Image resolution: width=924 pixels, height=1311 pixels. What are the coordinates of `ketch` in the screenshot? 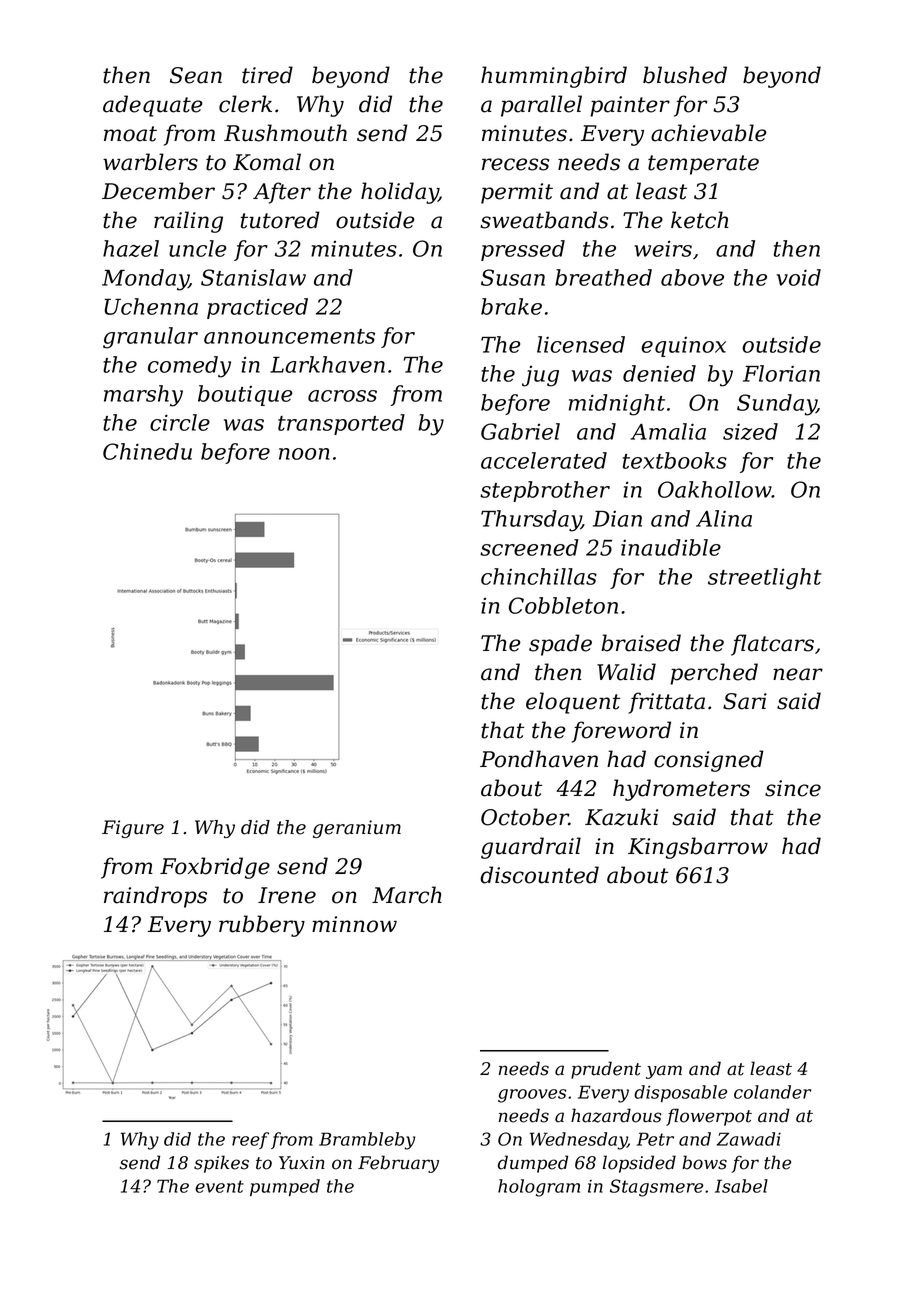 It's located at (700, 220).
